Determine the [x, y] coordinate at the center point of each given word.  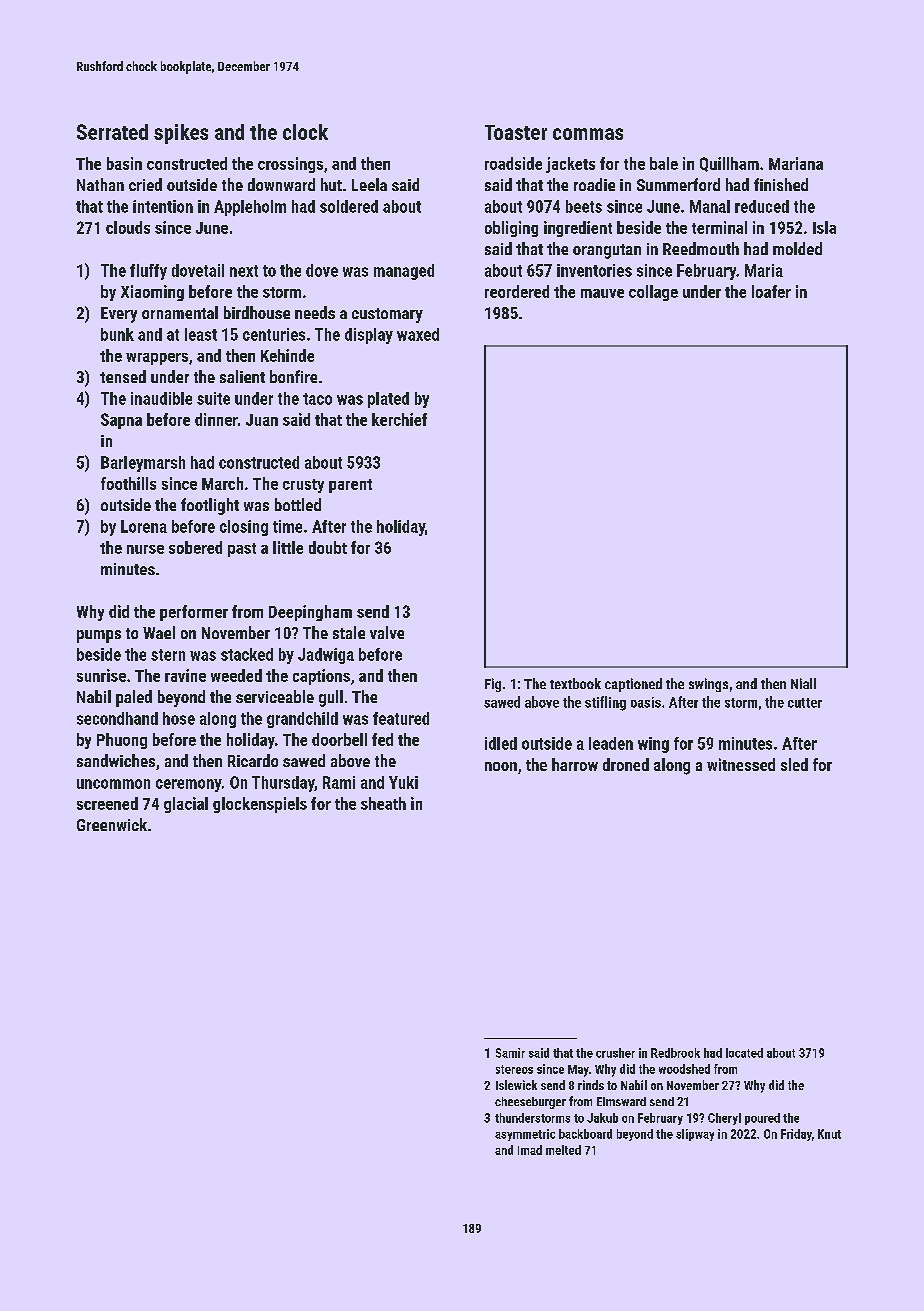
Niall [803, 683]
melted [563, 1150]
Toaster [516, 132]
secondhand [117, 718]
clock [305, 132]
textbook [575, 683]
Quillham [729, 164]
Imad [530, 1150]
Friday [796, 1135]
